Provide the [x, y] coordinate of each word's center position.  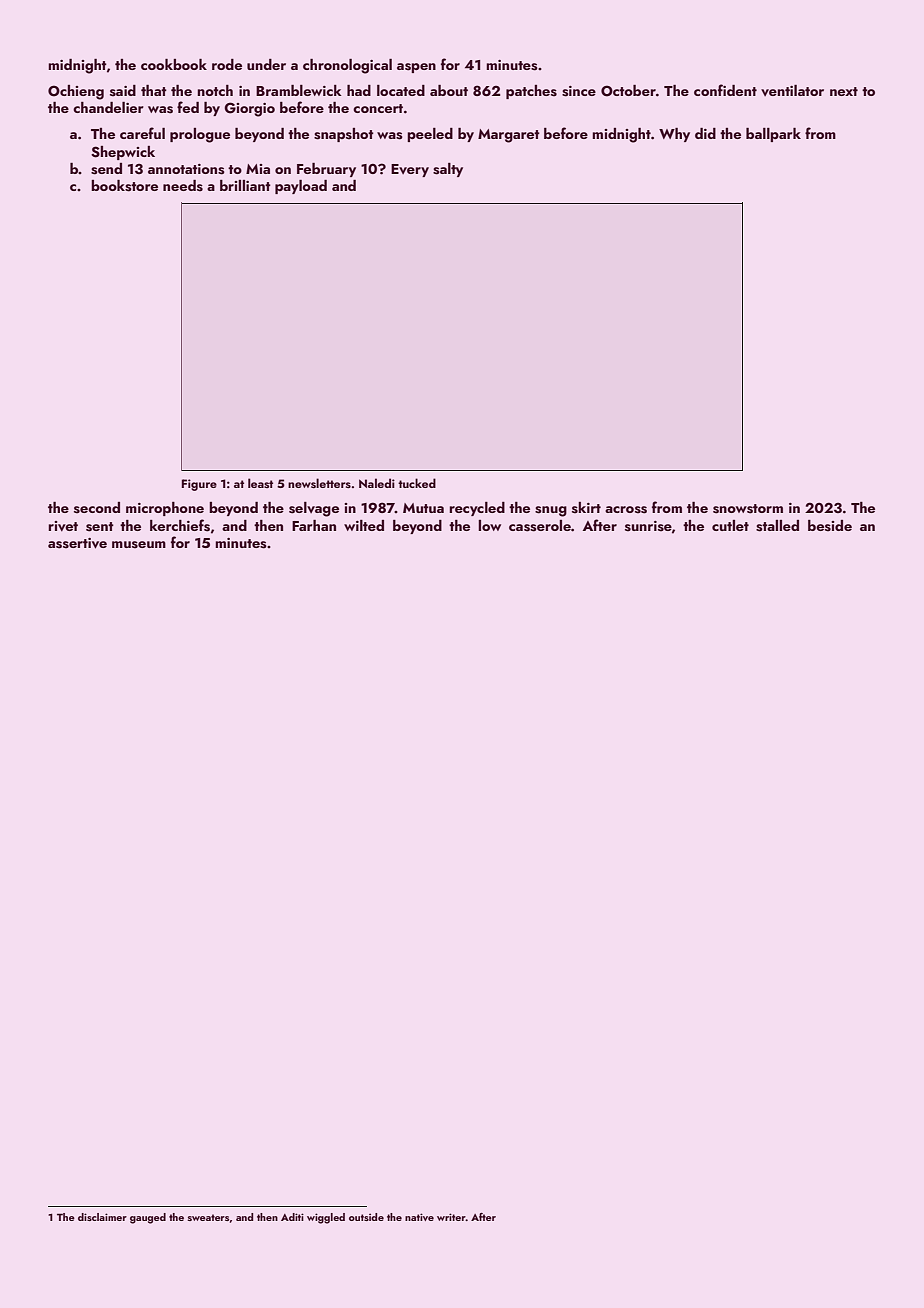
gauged [148, 1218]
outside [366, 1217]
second [97, 508]
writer [451, 1217]
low [489, 525]
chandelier [108, 107]
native [419, 1217]
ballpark [773, 135]
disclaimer [102, 1217]
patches [531, 92]
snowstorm [748, 509]
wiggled [326, 1218]
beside [830, 526]
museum [139, 545]
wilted [364, 525]
